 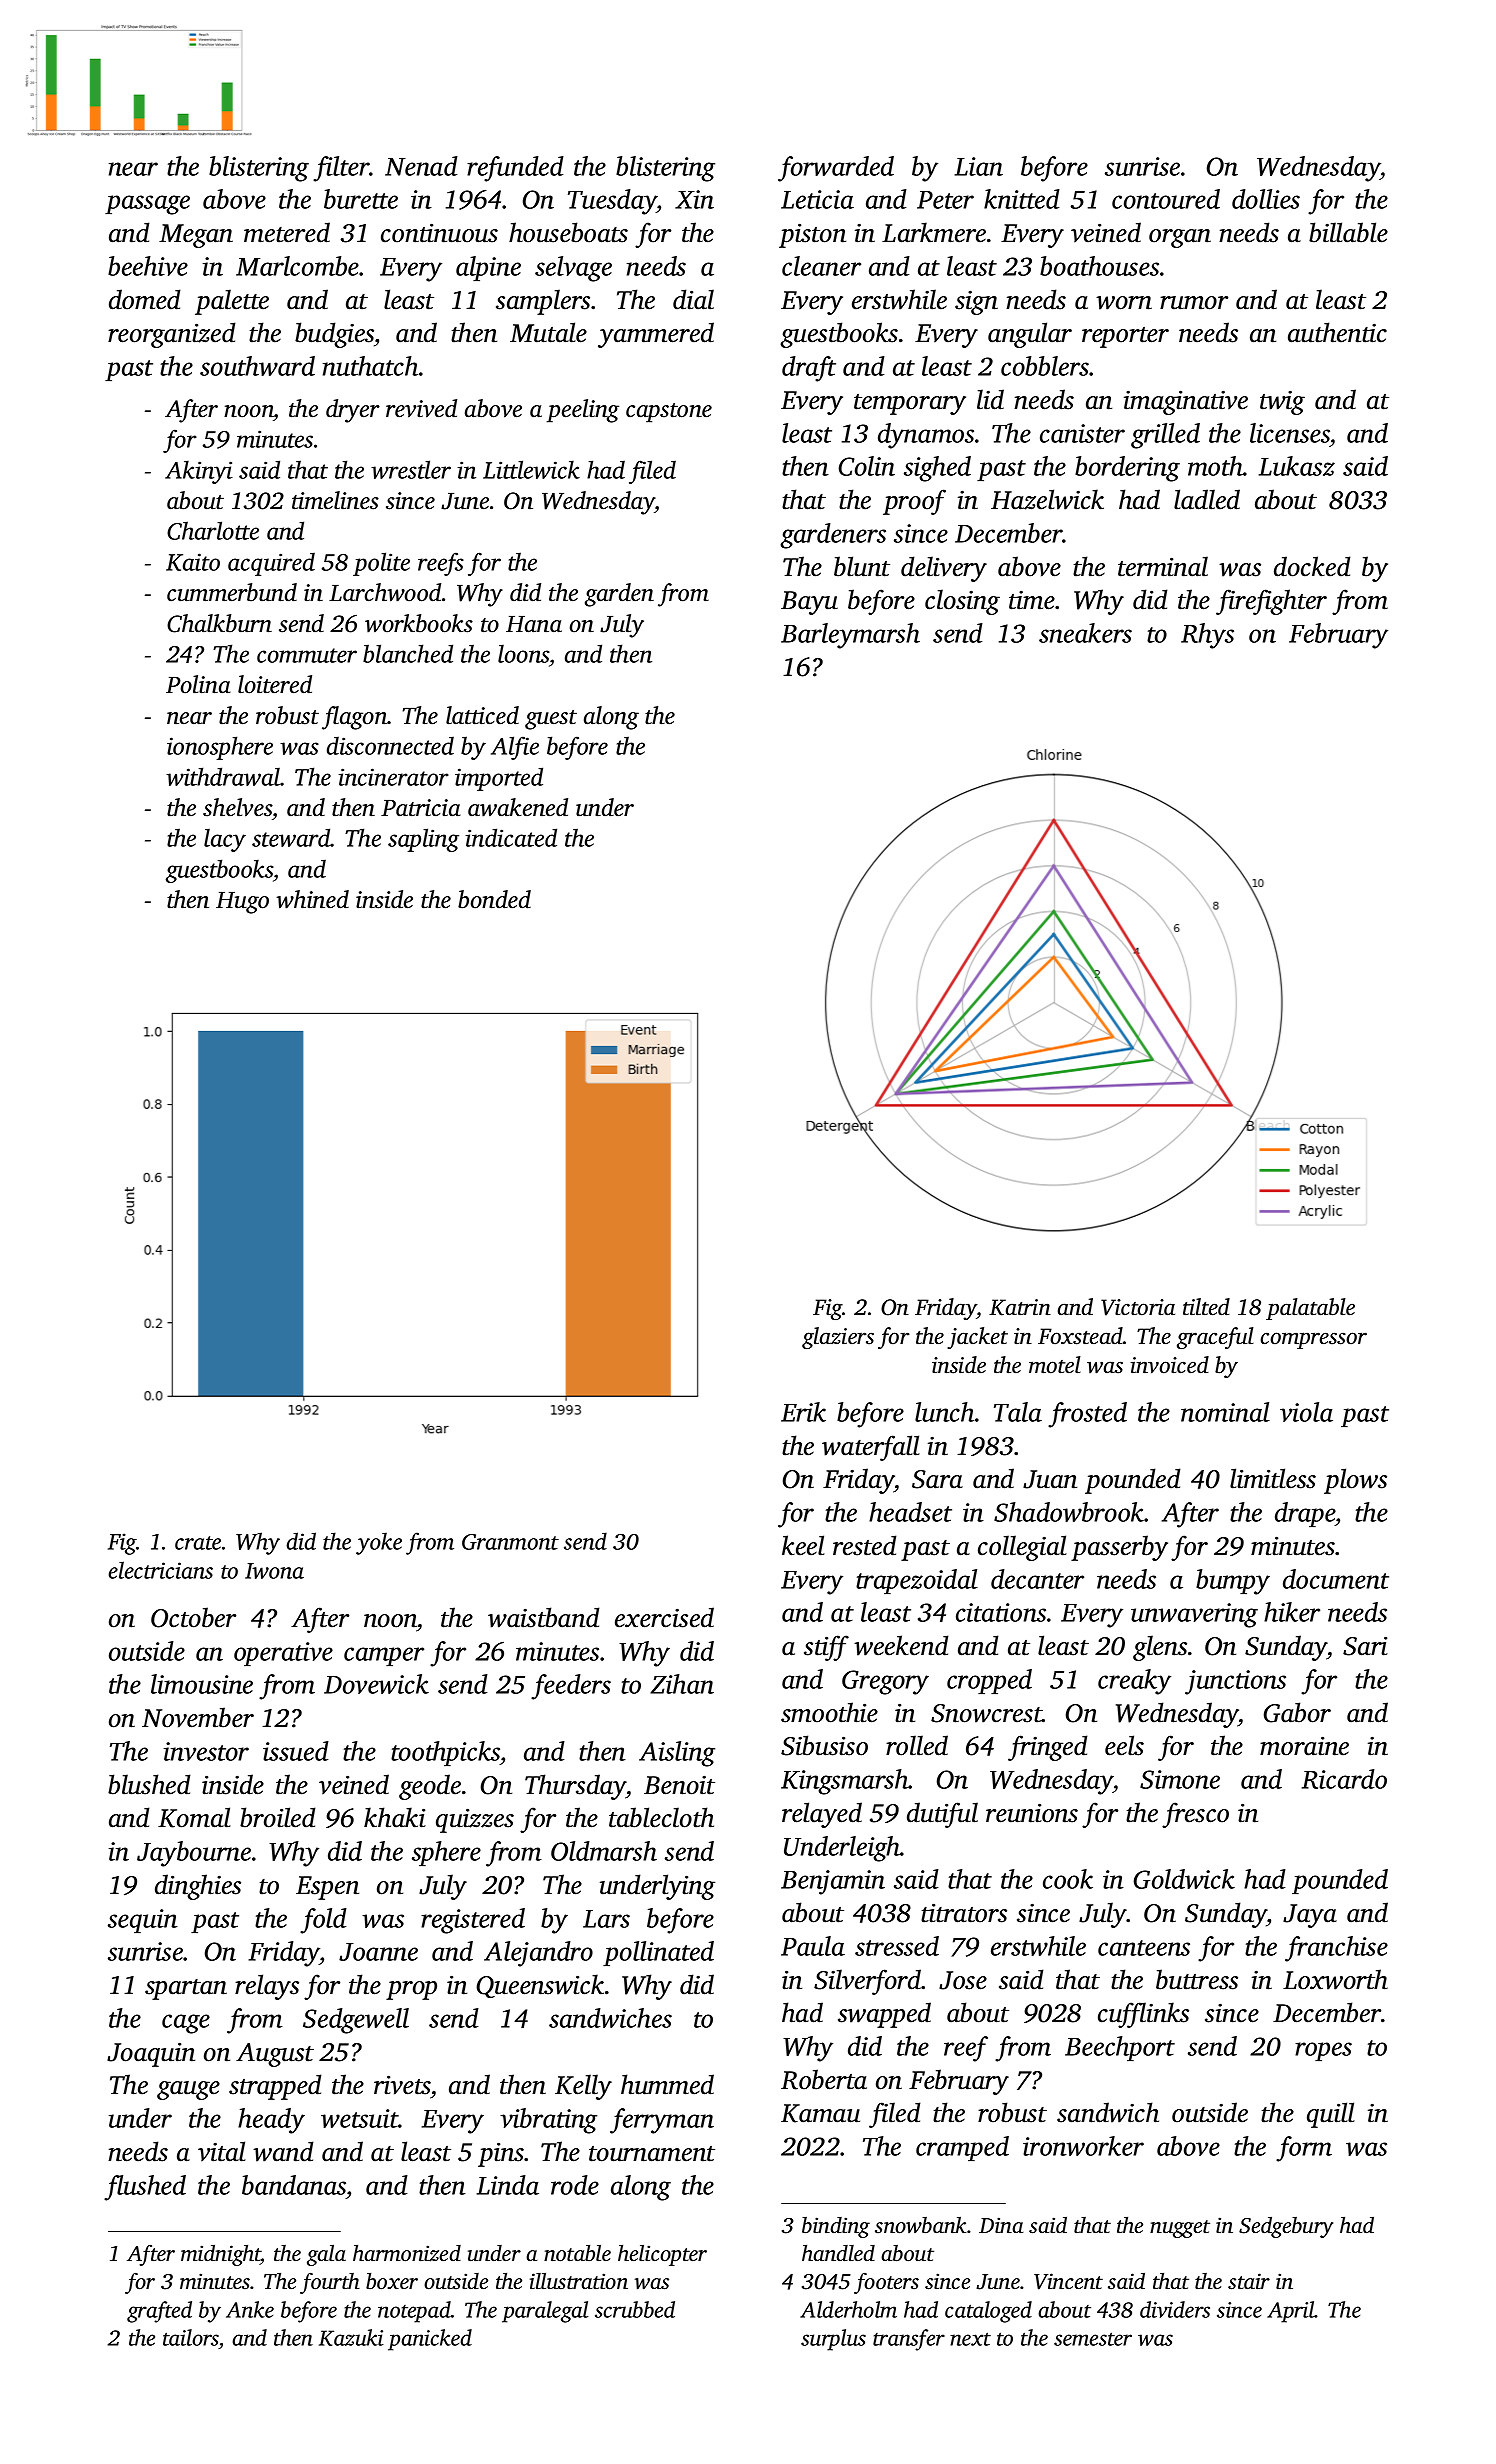 What do you see at coordinates (355, 718) in the screenshot?
I see `flagon` at bounding box center [355, 718].
